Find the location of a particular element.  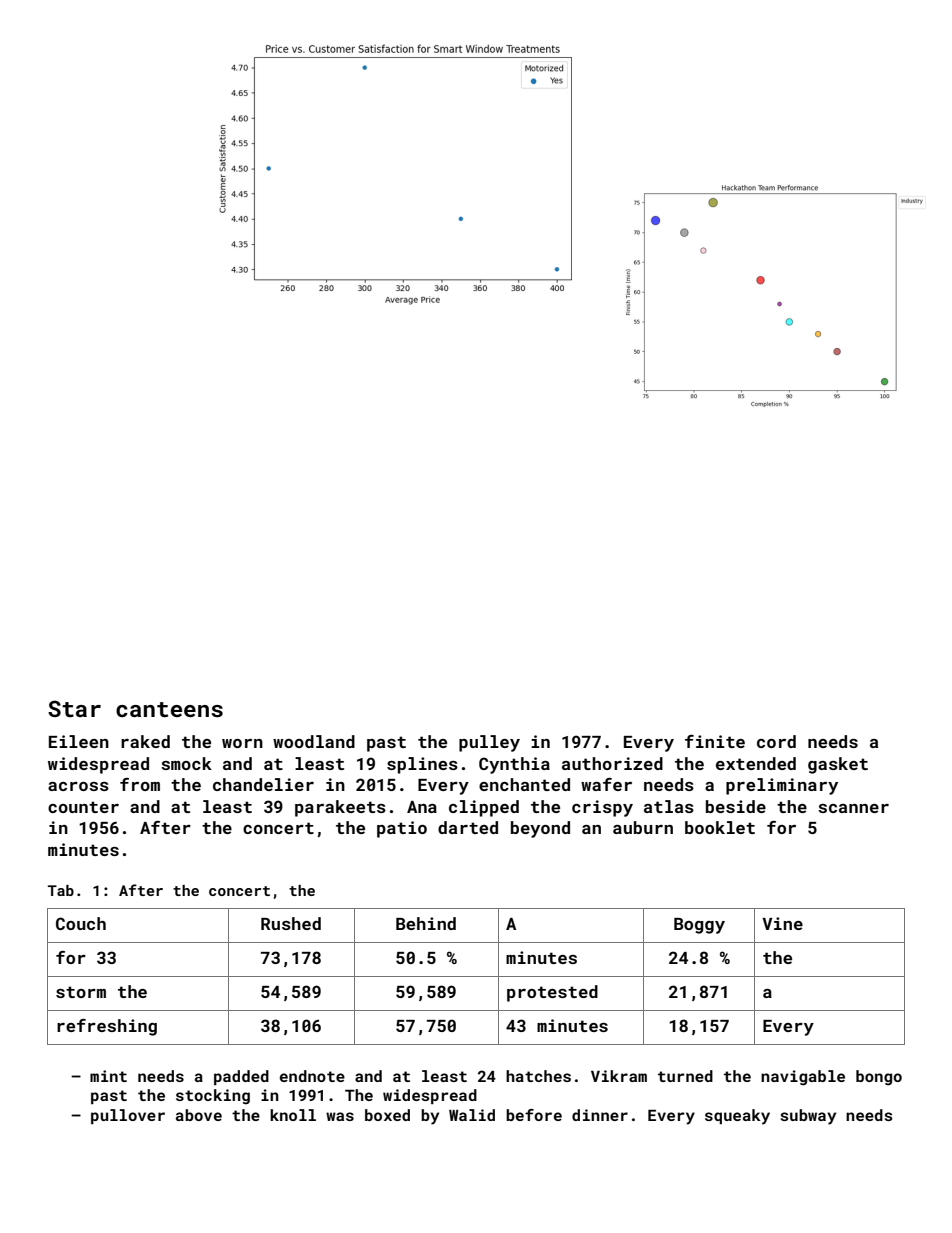

worn is located at coordinates (242, 743).
